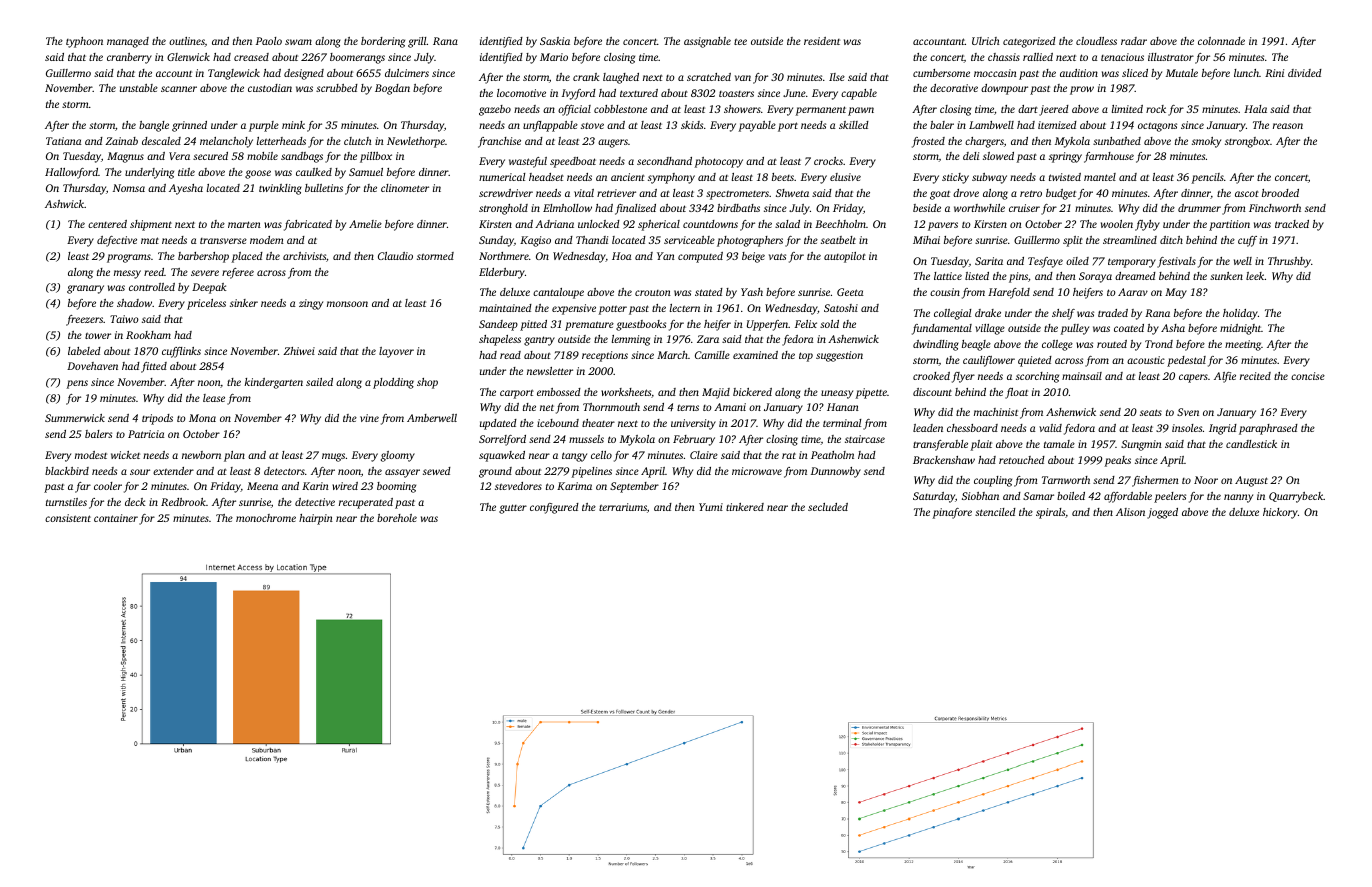 Image resolution: width=1372 pixels, height=887 pixels. I want to click on referee, so click(238, 273).
